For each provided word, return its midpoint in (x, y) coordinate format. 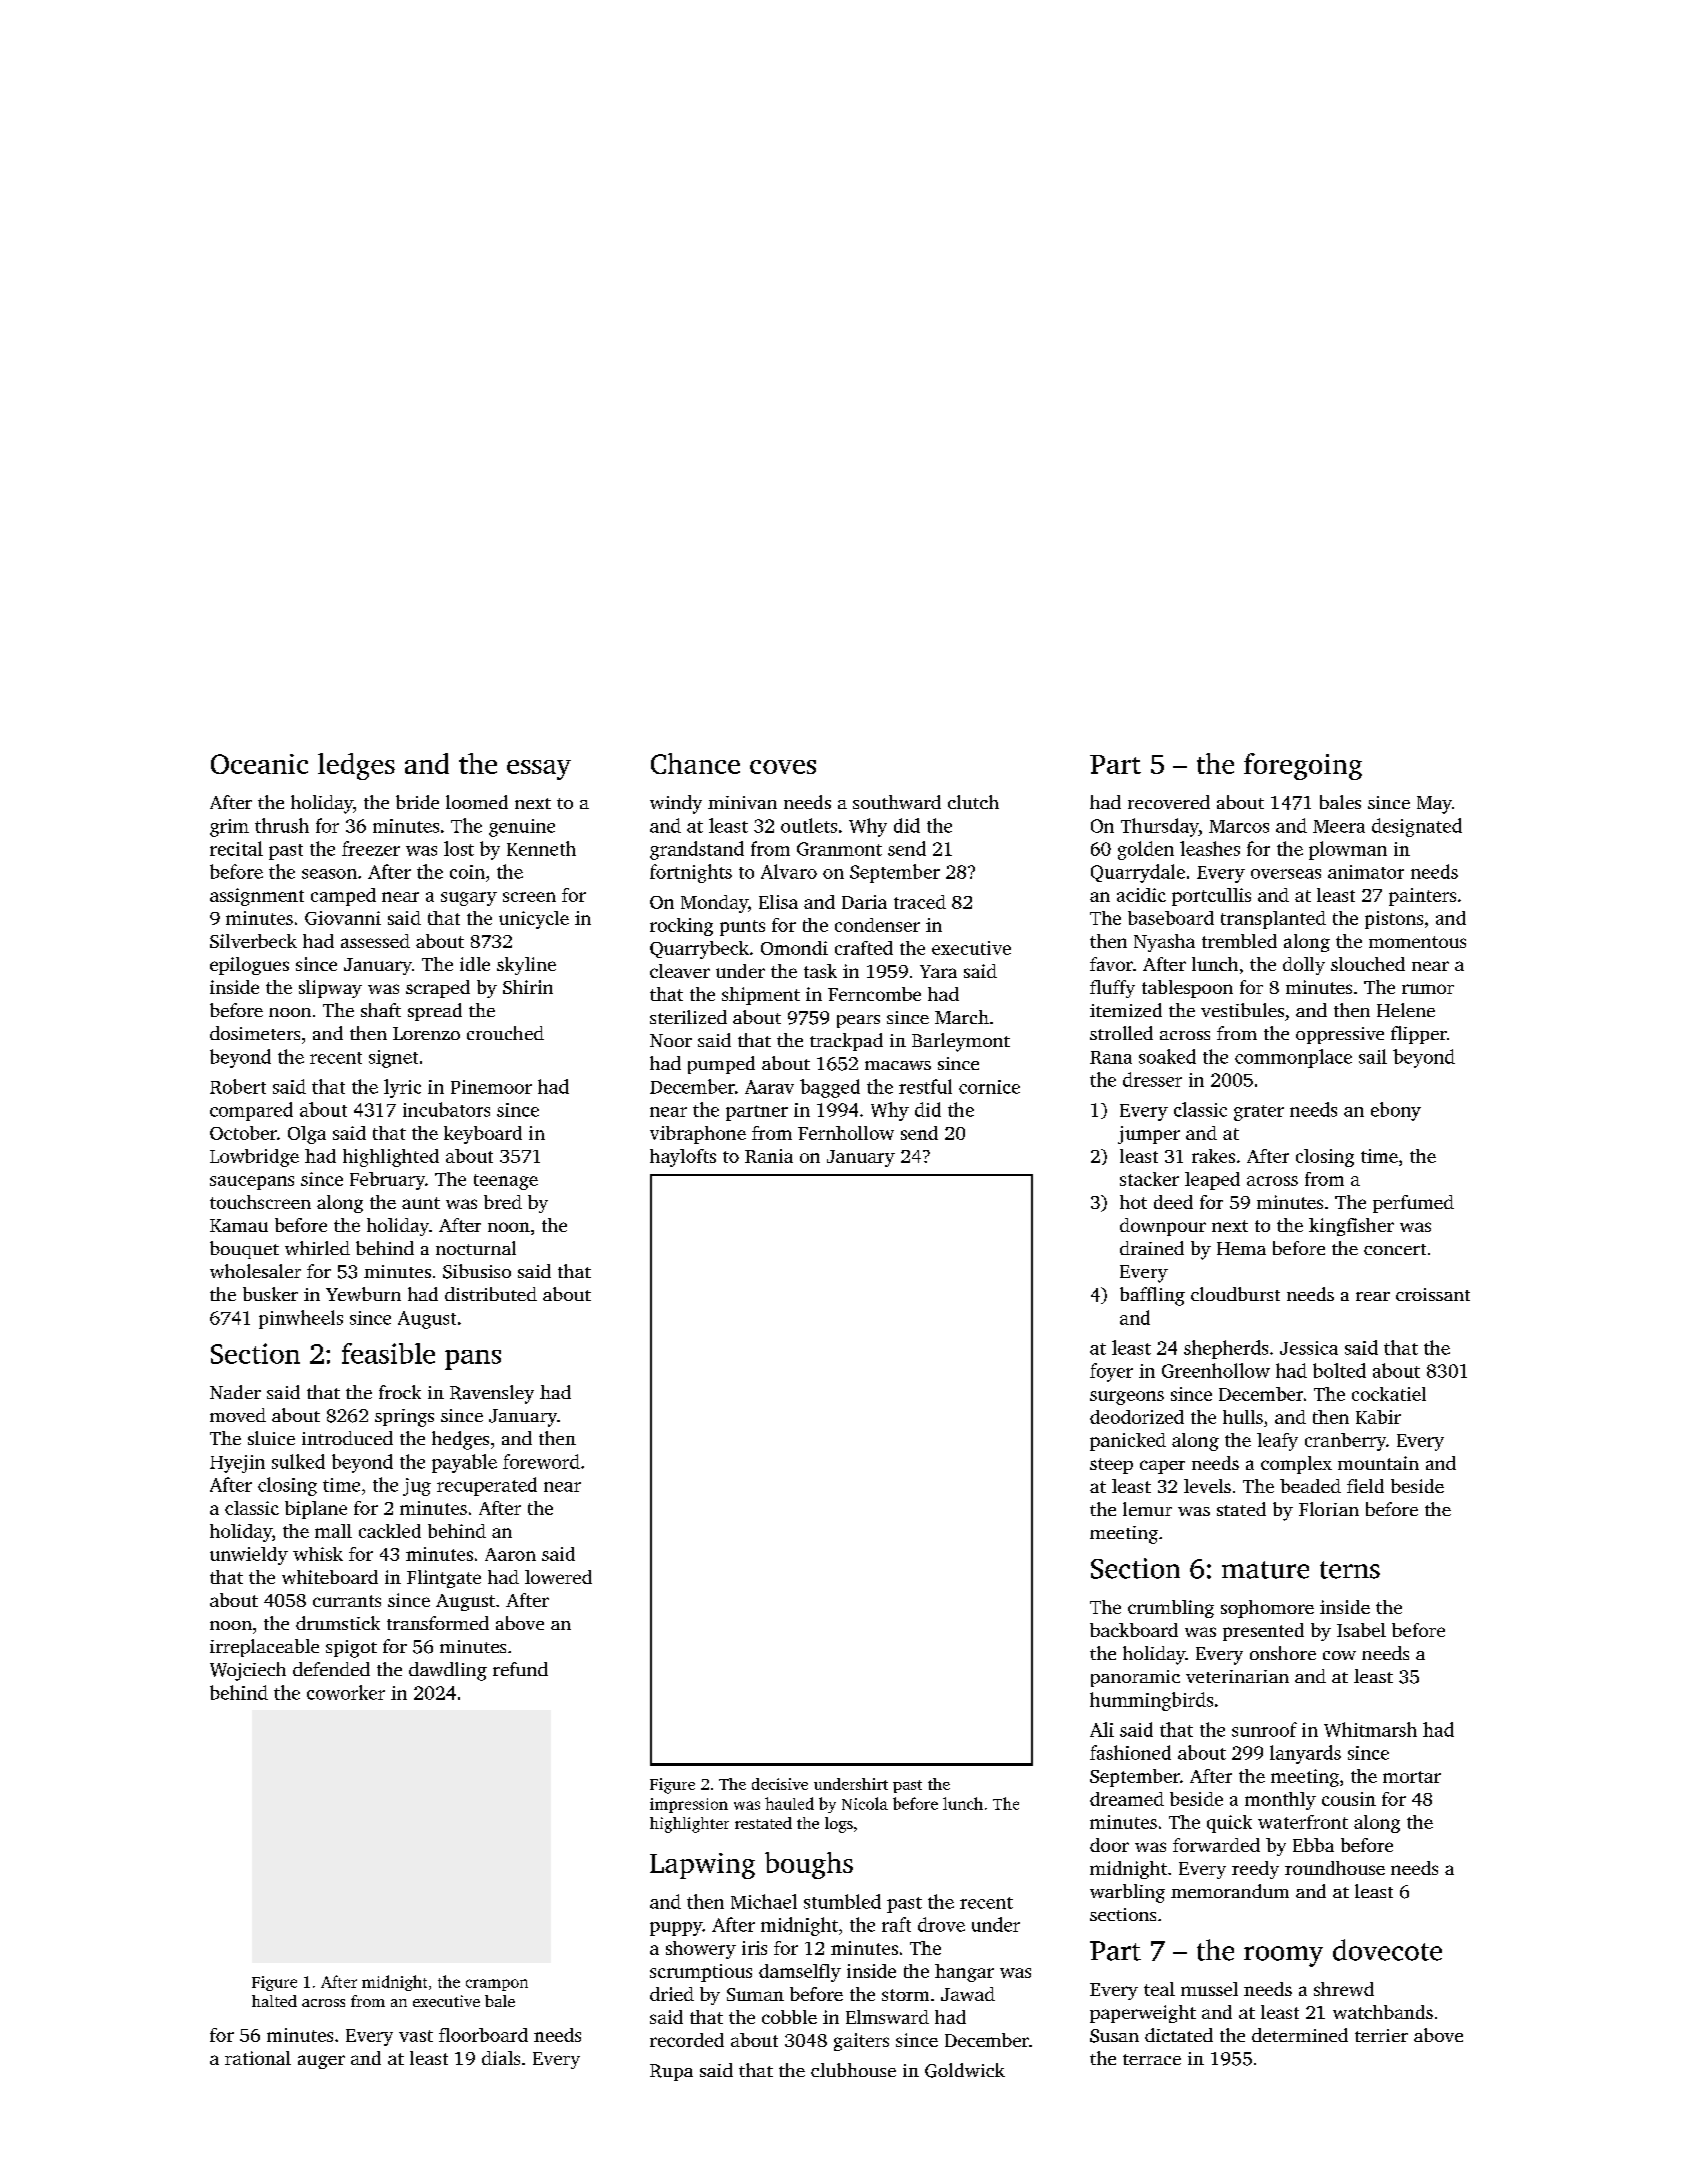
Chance (695, 763)
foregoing (1303, 766)
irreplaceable (264, 1648)
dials (501, 2058)
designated (1417, 827)
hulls (1243, 1417)
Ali (1102, 1729)
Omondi (794, 948)
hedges (460, 1440)
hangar (964, 1973)
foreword (541, 1461)
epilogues (249, 966)
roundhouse (1335, 1868)
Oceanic (259, 764)
